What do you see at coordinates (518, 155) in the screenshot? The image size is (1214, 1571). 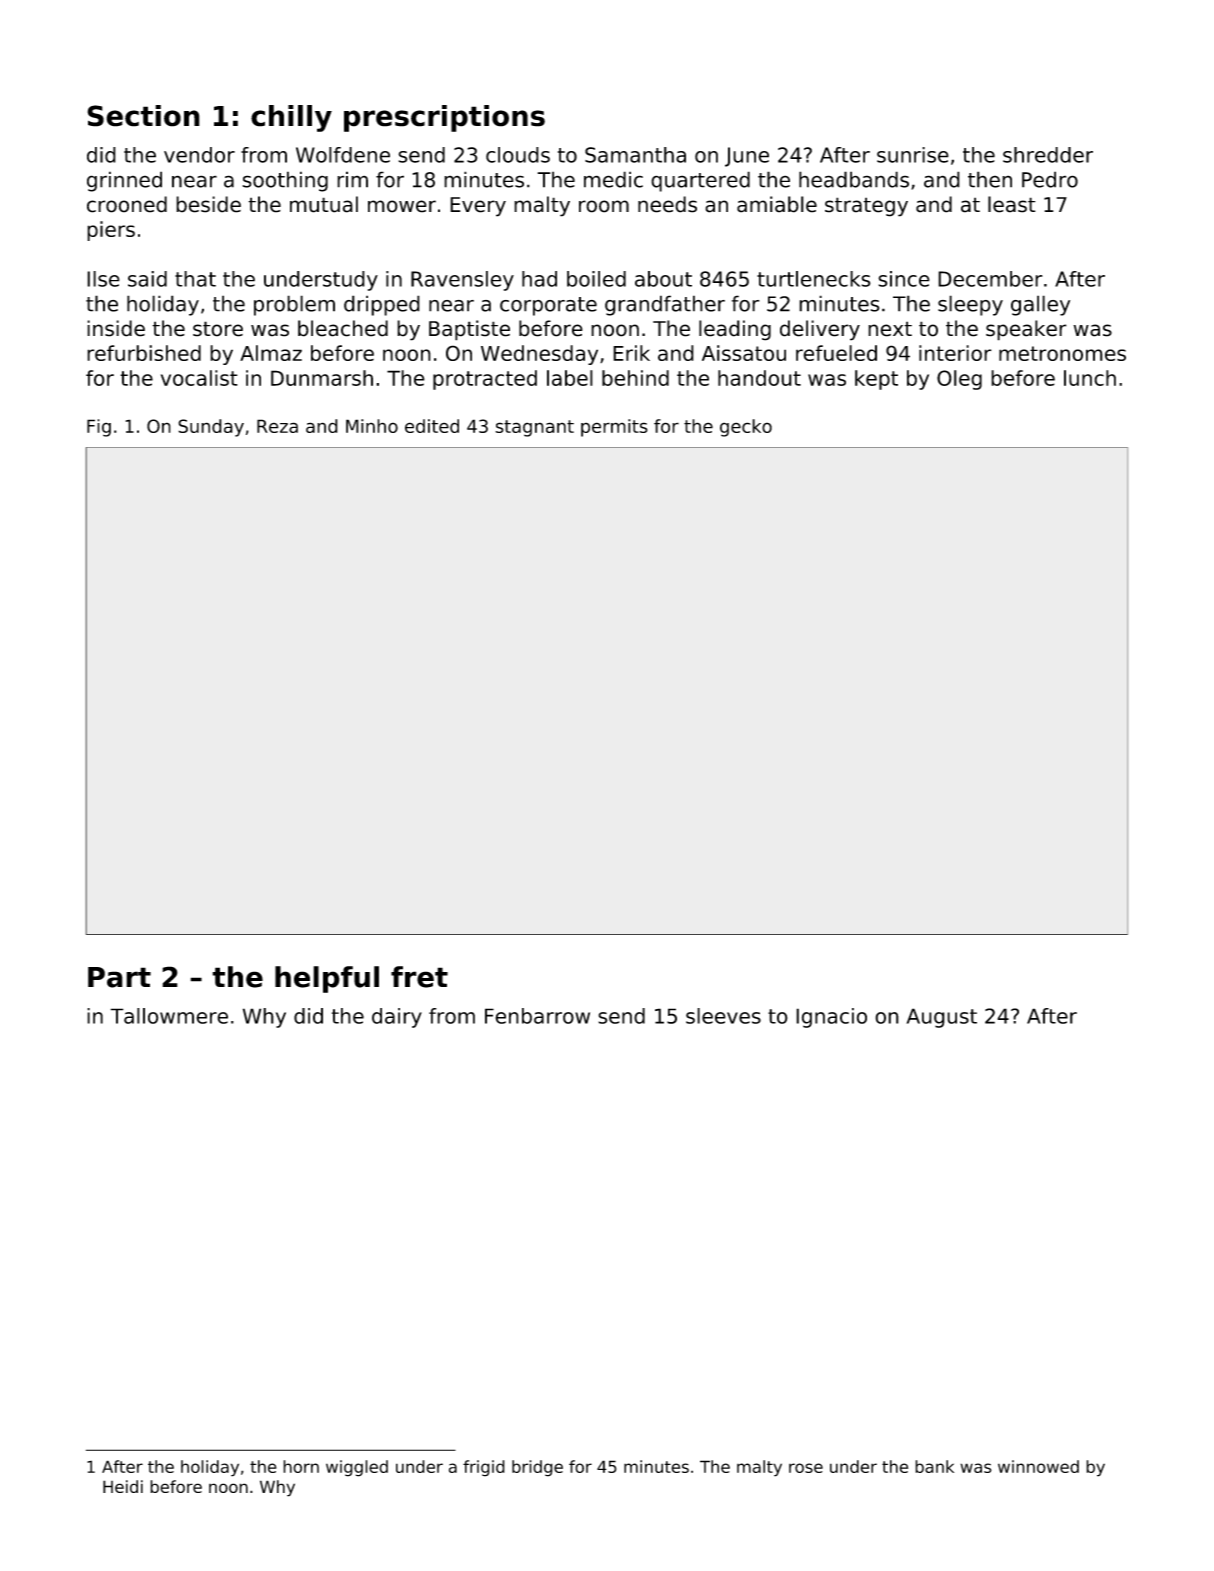 I see `clouds` at bounding box center [518, 155].
